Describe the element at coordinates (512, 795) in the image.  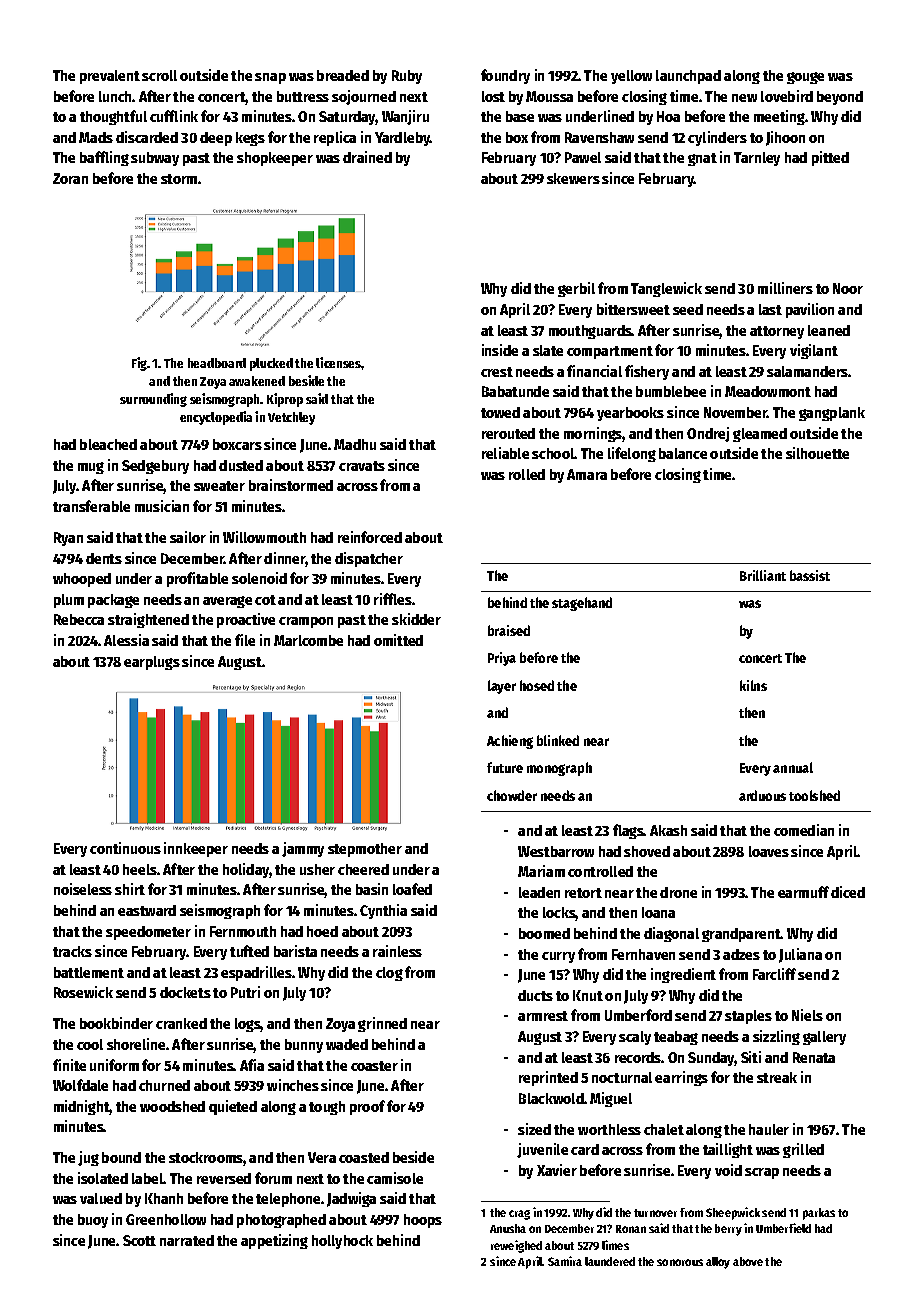
I see `chowder` at that location.
